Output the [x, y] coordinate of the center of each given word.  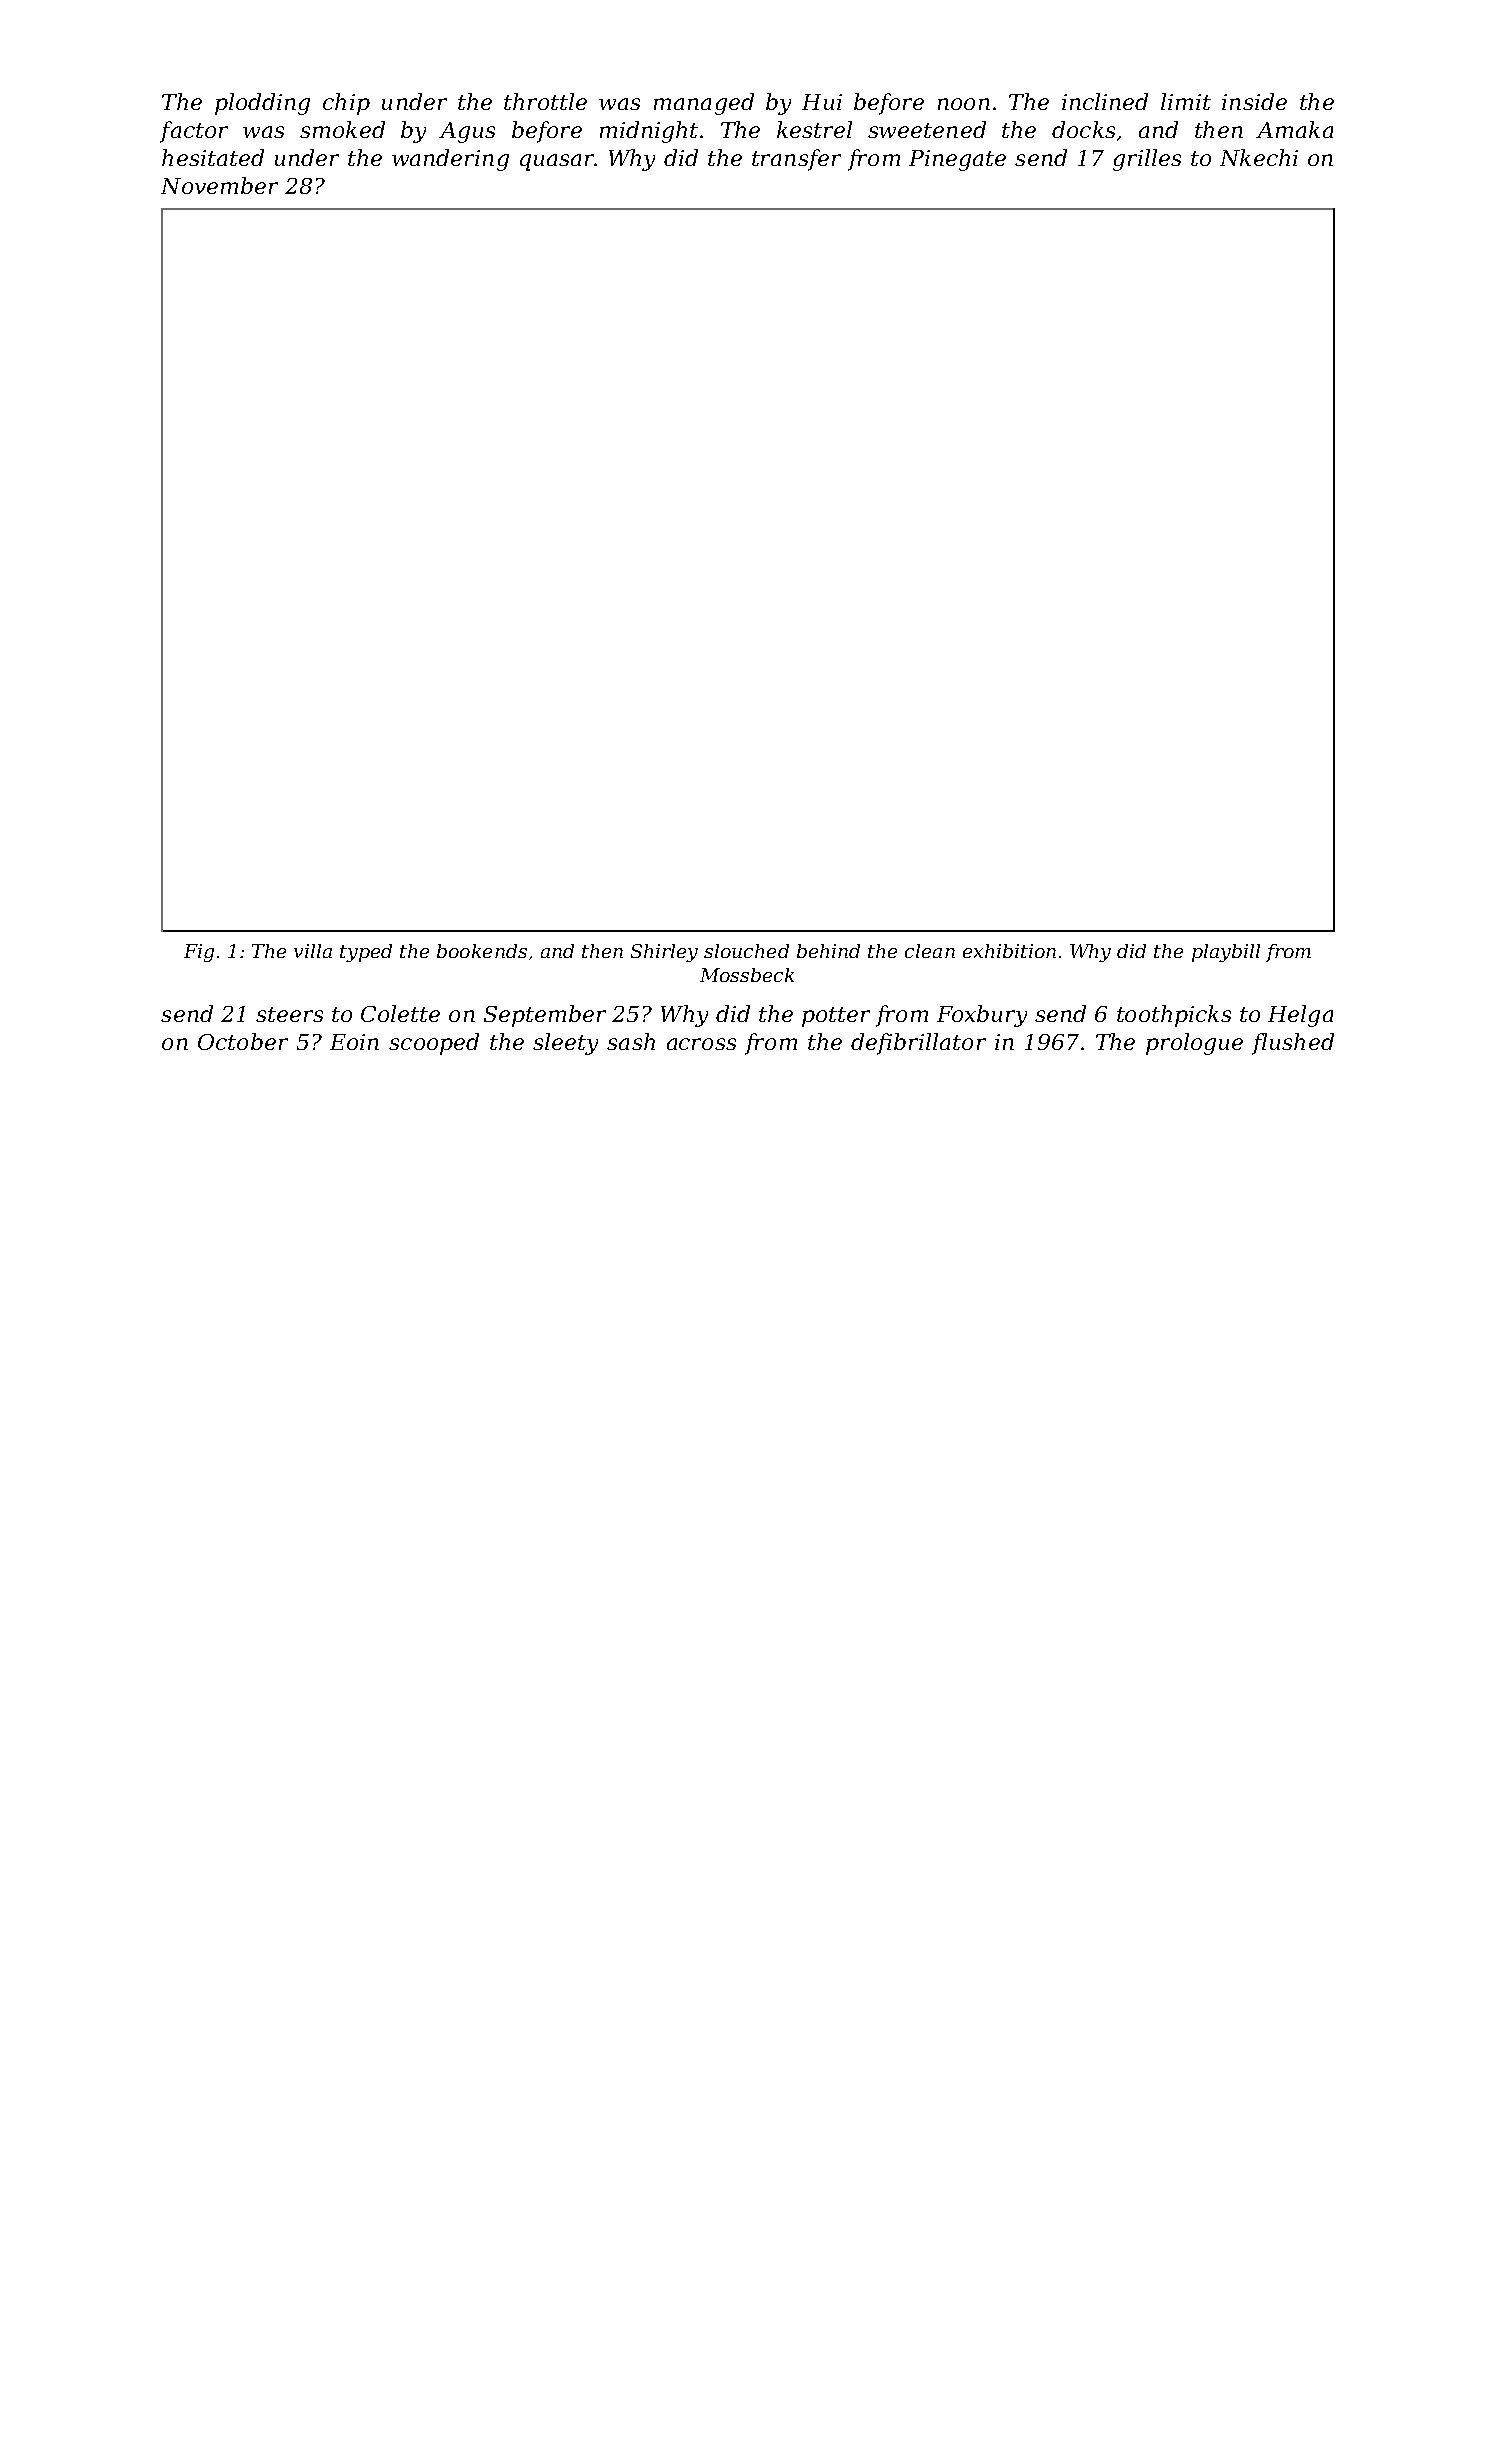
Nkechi [1259, 157]
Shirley [664, 953]
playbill [1226, 953]
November [219, 185]
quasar [557, 162]
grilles [1147, 160]
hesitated [213, 157]
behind [828, 951]
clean [930, 951]
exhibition [1009, 951]
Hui [822, 102]
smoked [342, 129]
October [243, 1041]
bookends [482, 951]
